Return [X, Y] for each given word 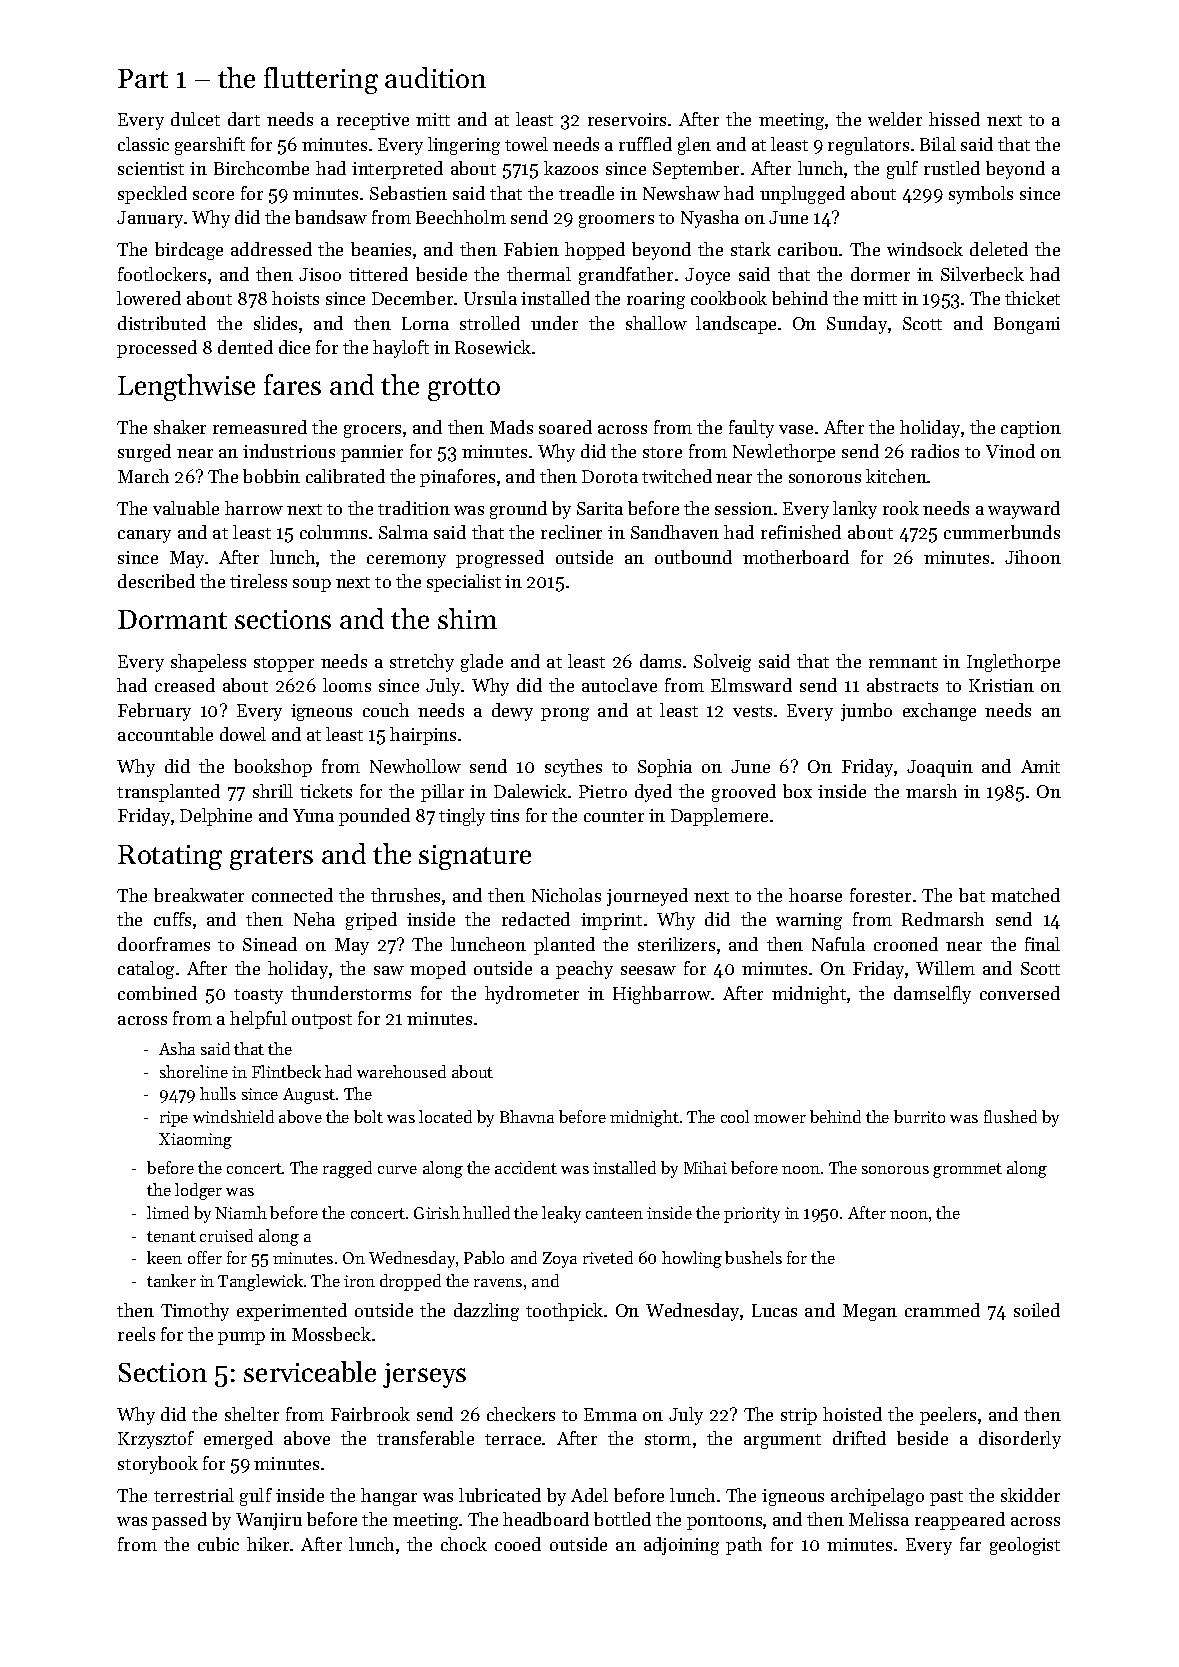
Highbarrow [662, 995]
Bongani [1027, 325]
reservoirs [627, 119]
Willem [945, 968]
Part [143, 78]
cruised [226, 1235]
